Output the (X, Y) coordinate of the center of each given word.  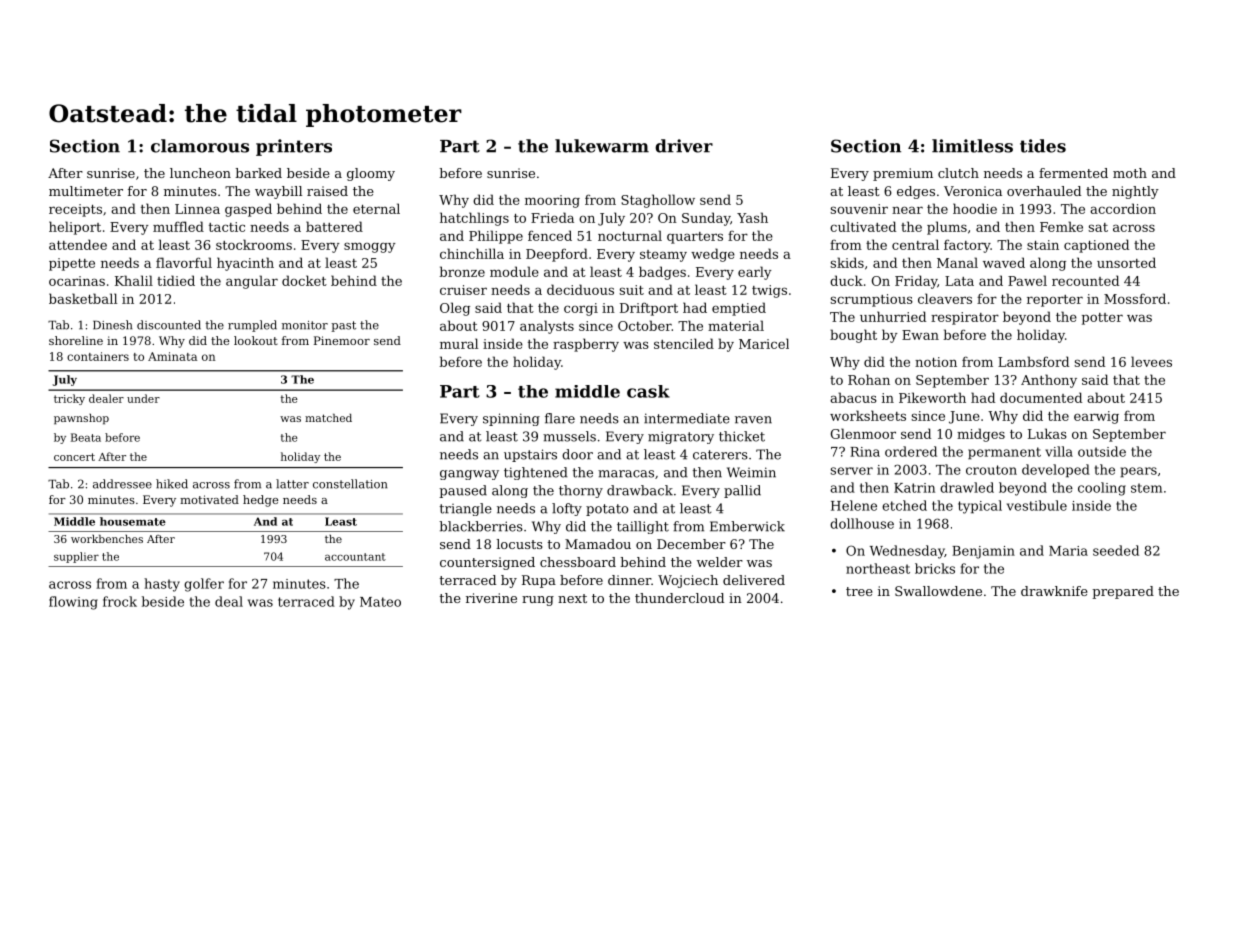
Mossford (1135, 298)
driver (684, 146)
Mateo (380, 602)
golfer (204, 585)
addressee (122, 484)
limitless (972, 146)
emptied (739, 309)
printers (294, 147)
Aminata (172, 356)
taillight (643, 527)
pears (1138, 472)
